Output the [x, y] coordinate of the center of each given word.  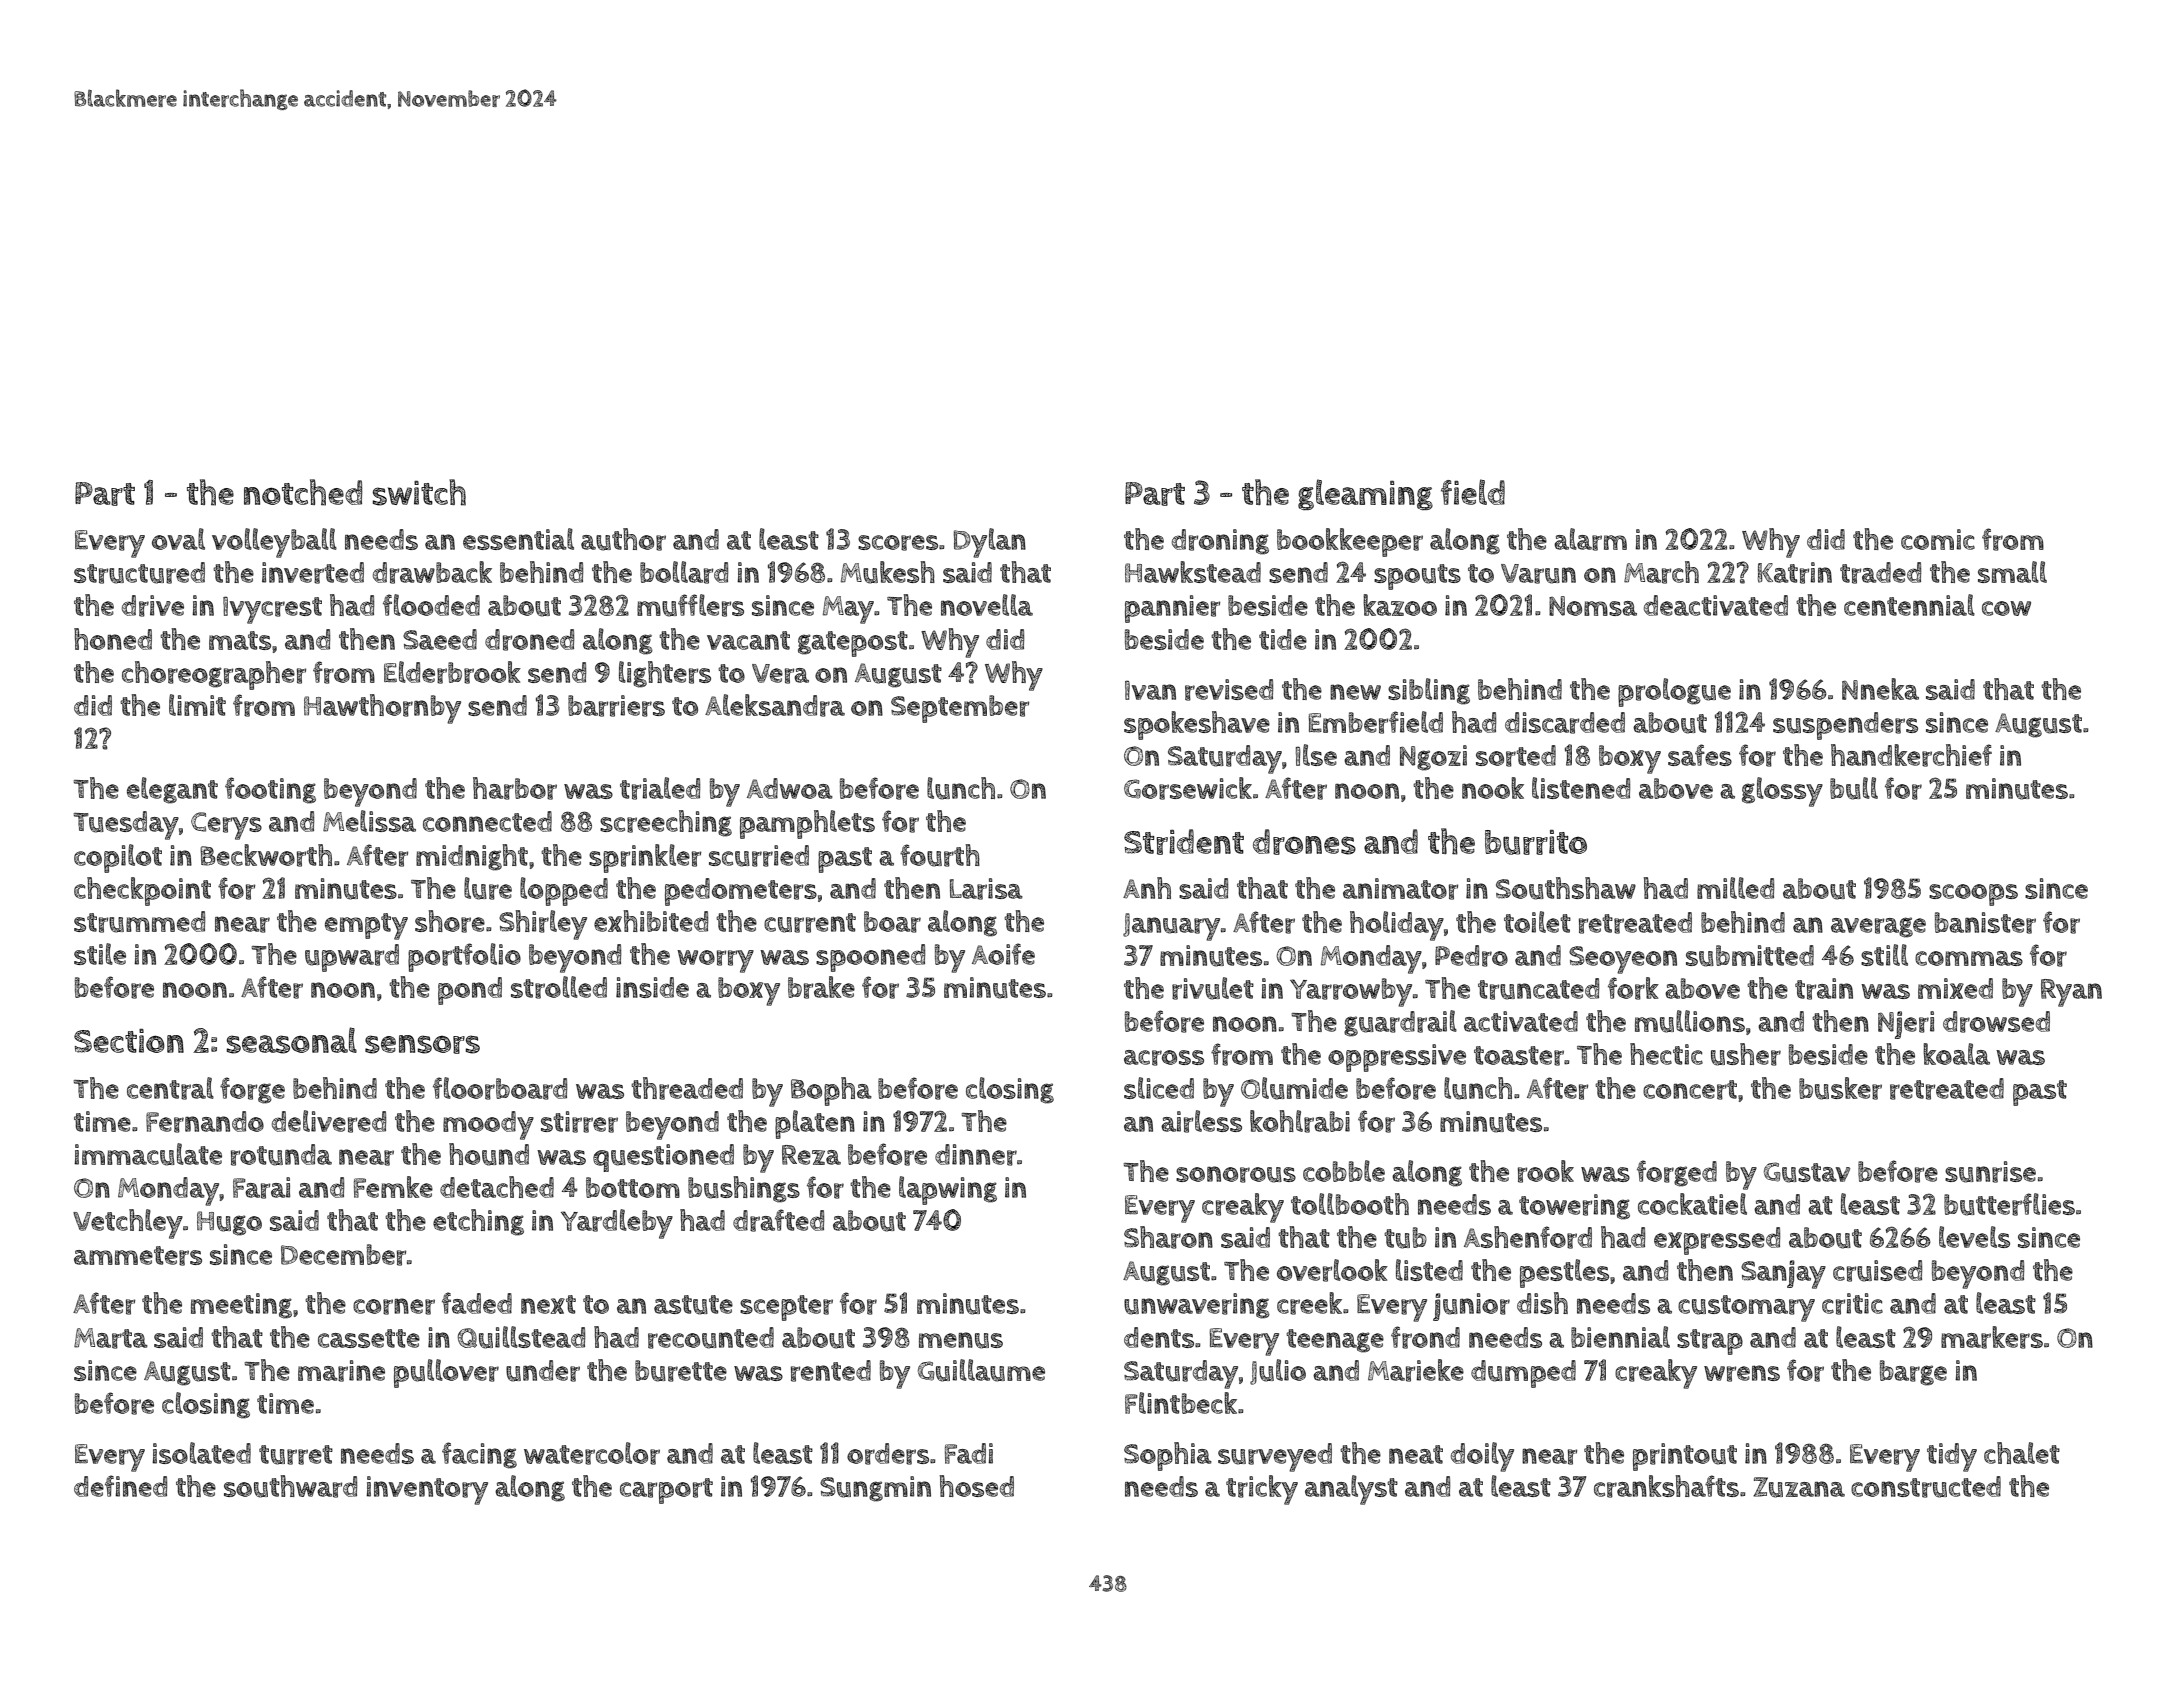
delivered [329, 1121]
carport [666, 1491]
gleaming [1365, 495]
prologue [1674, 692]
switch [419, 492]
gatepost [853, 644]
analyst [1351, 1490]
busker [1840, 1088]
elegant [172, 790]
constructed [1926, 1487]
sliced [1159, 1088]
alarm [1590, 539]
